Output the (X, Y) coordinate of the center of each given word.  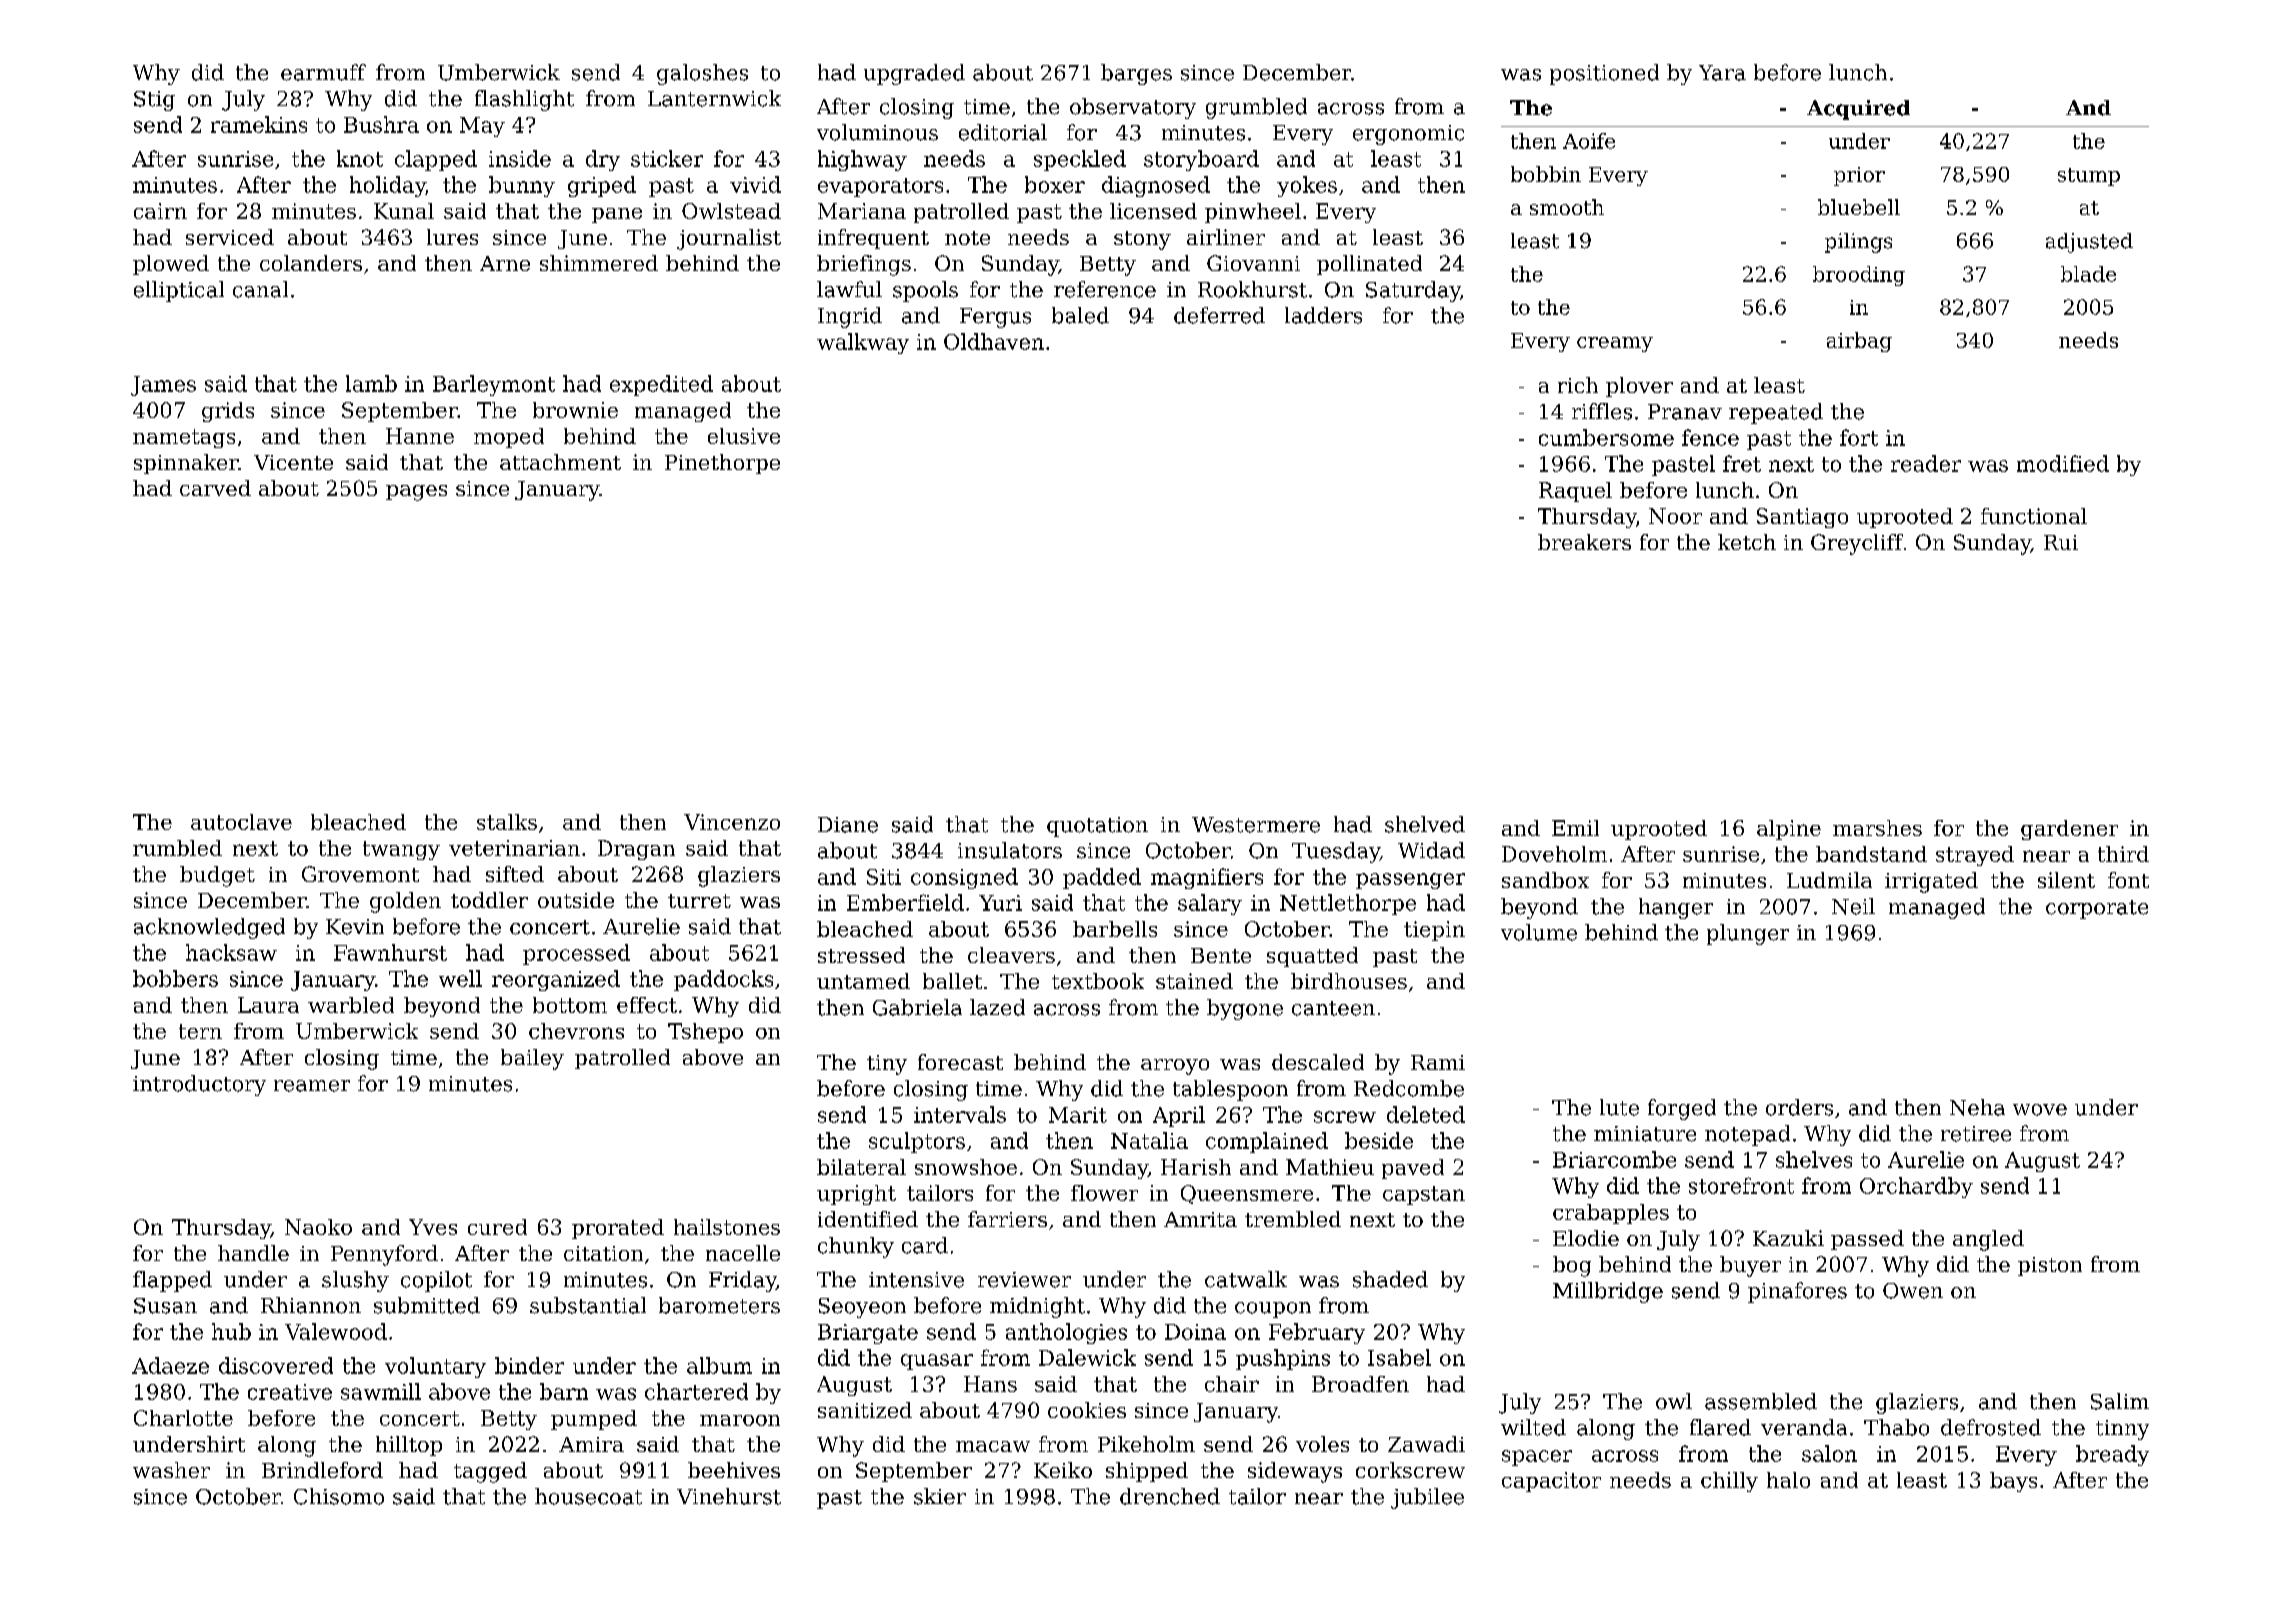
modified (2063, 463)
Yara (1722, 73)
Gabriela (917, 1007)
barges (1136, 74)
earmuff (323, 72)
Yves (433, 1227)
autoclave (241, 822)
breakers (1584, 542)
